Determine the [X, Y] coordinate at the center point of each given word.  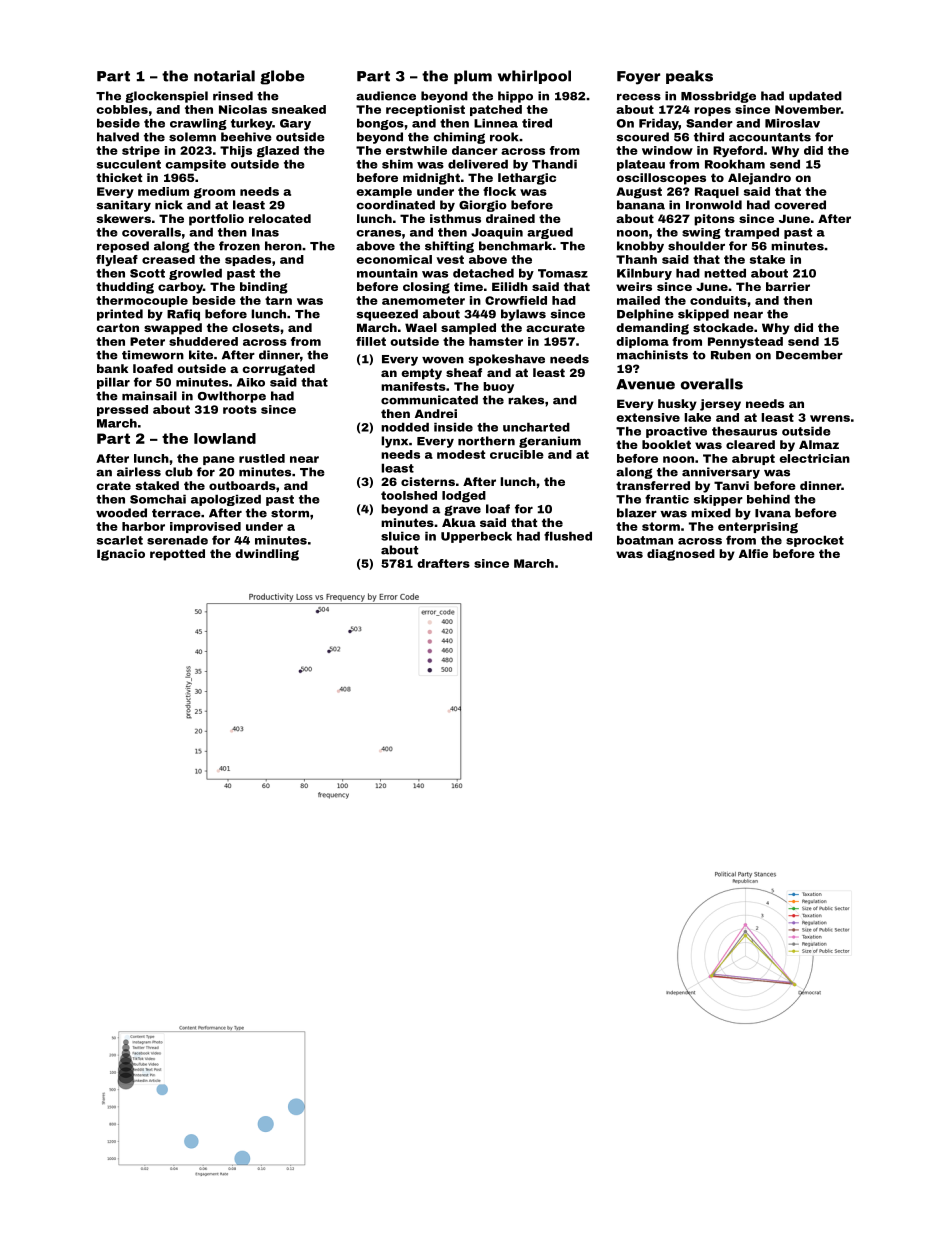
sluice [400, 536]
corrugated [278, 370]
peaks [689, 77]
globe [282, 77]
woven [443, 360]
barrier [788, 286]
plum [473, 77]
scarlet [120, 540]
